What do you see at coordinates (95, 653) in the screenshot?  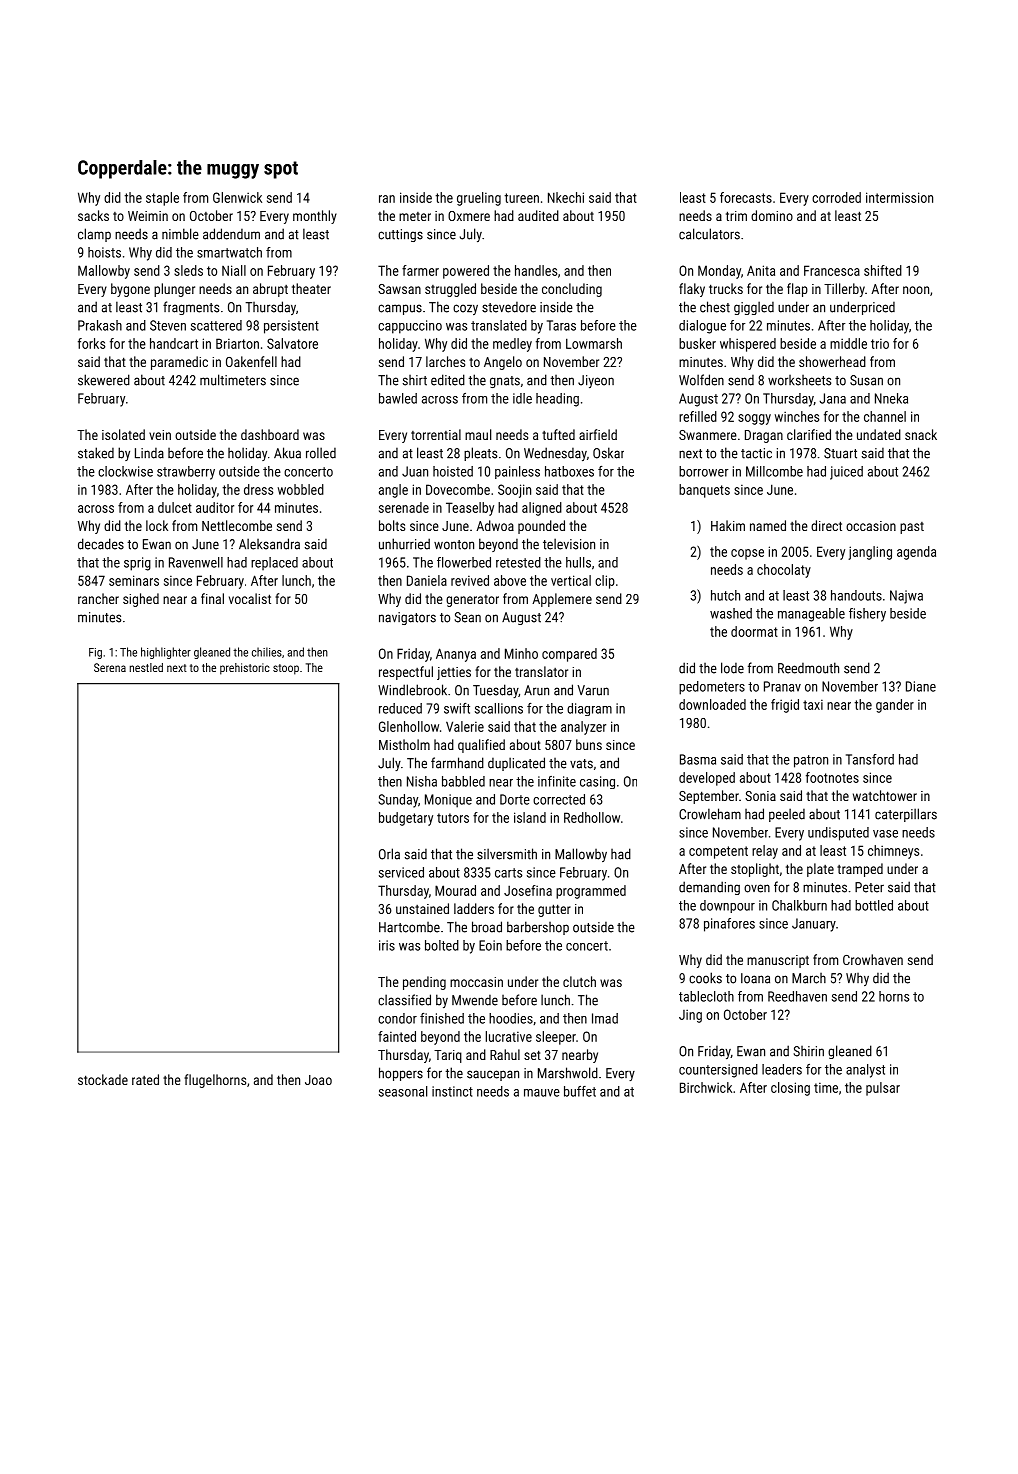 I see `Fig` at bounding box center [95, 653].
